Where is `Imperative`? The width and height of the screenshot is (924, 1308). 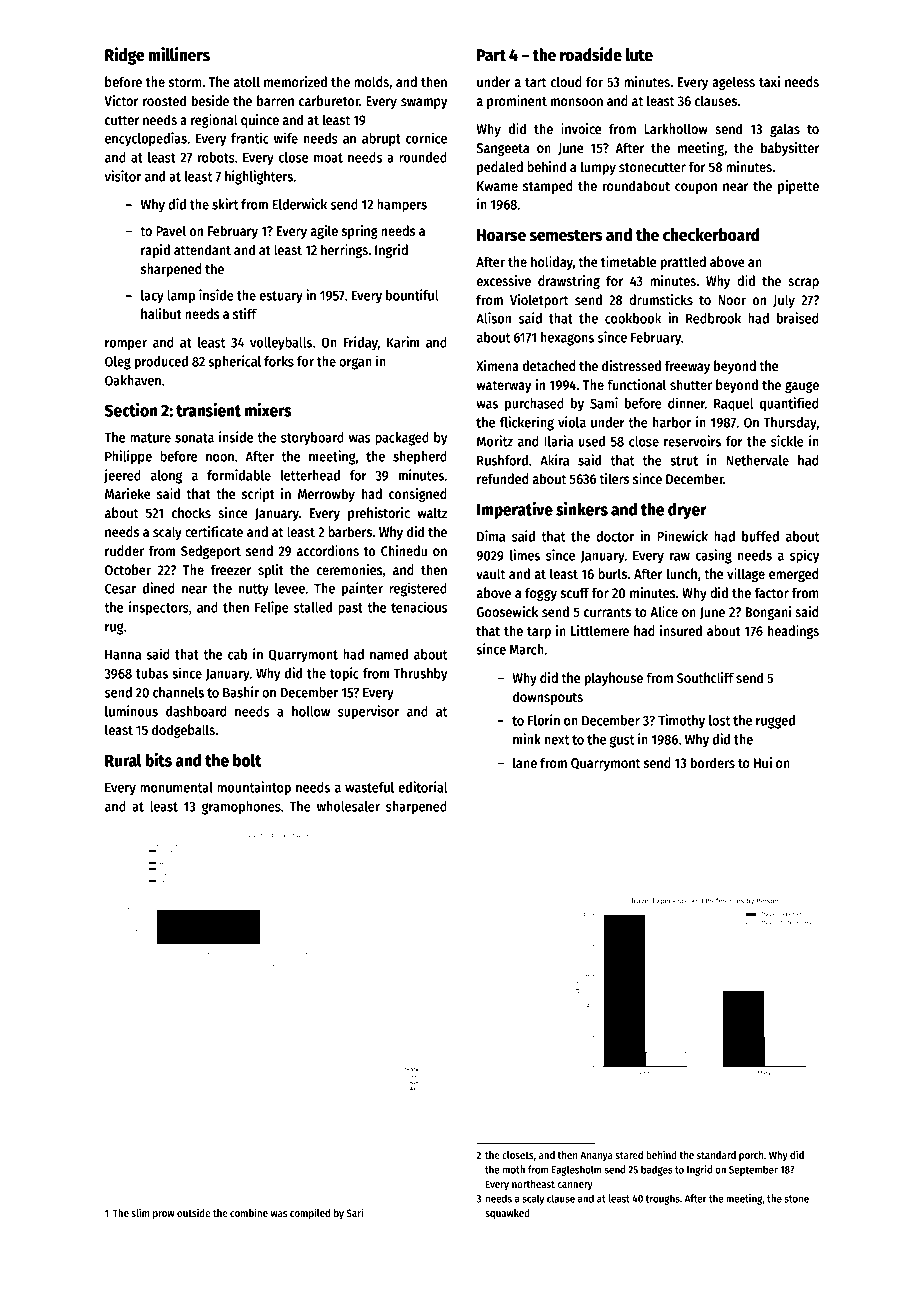 Imperative is located at coordinates (515, 510).
